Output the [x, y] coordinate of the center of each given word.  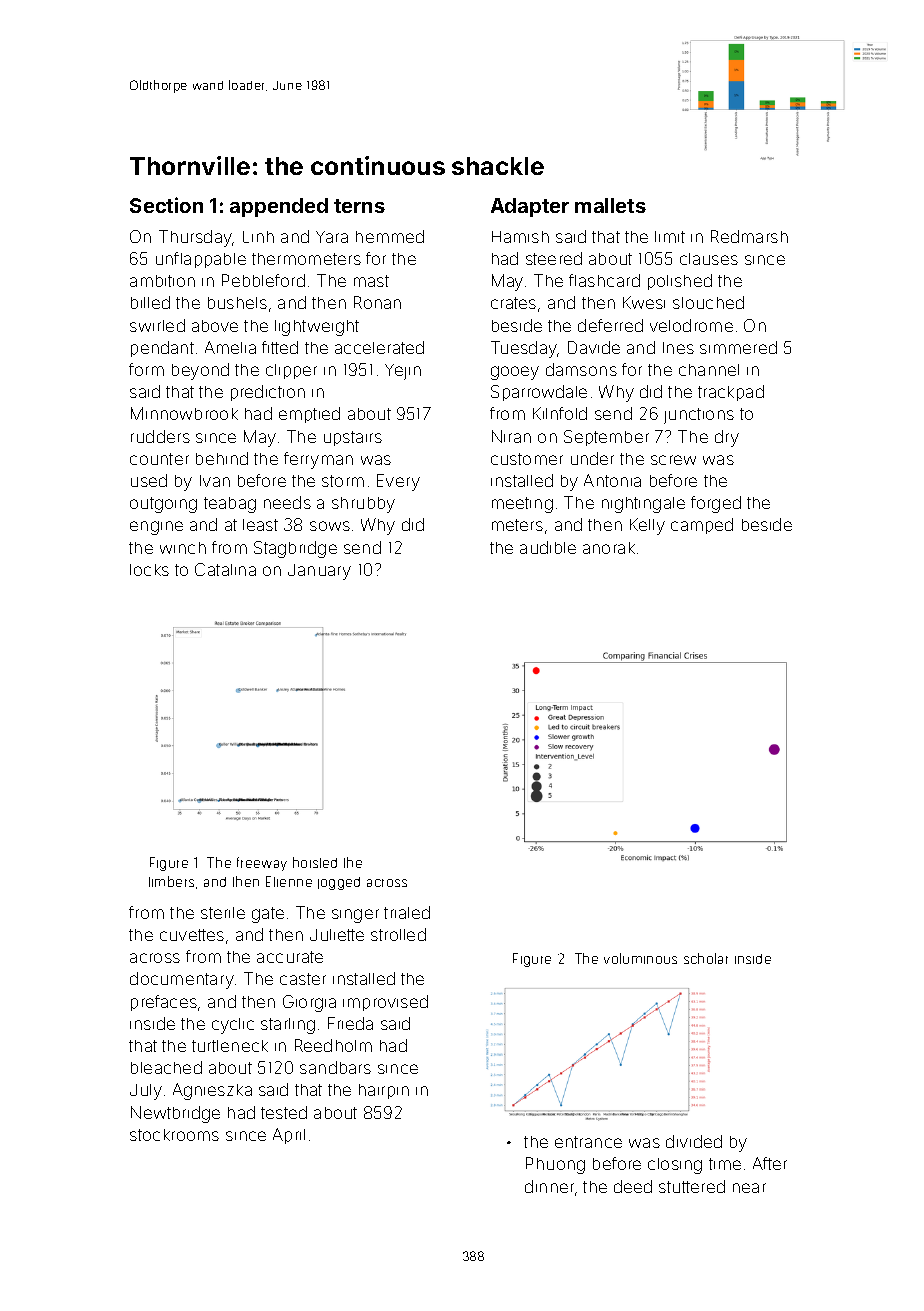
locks [149, 570]
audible [548, 547]
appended [279, 207]
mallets [610, 205]
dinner [549, 1186]
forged [716, 504]
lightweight [317, 328]
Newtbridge [175, 1114]
